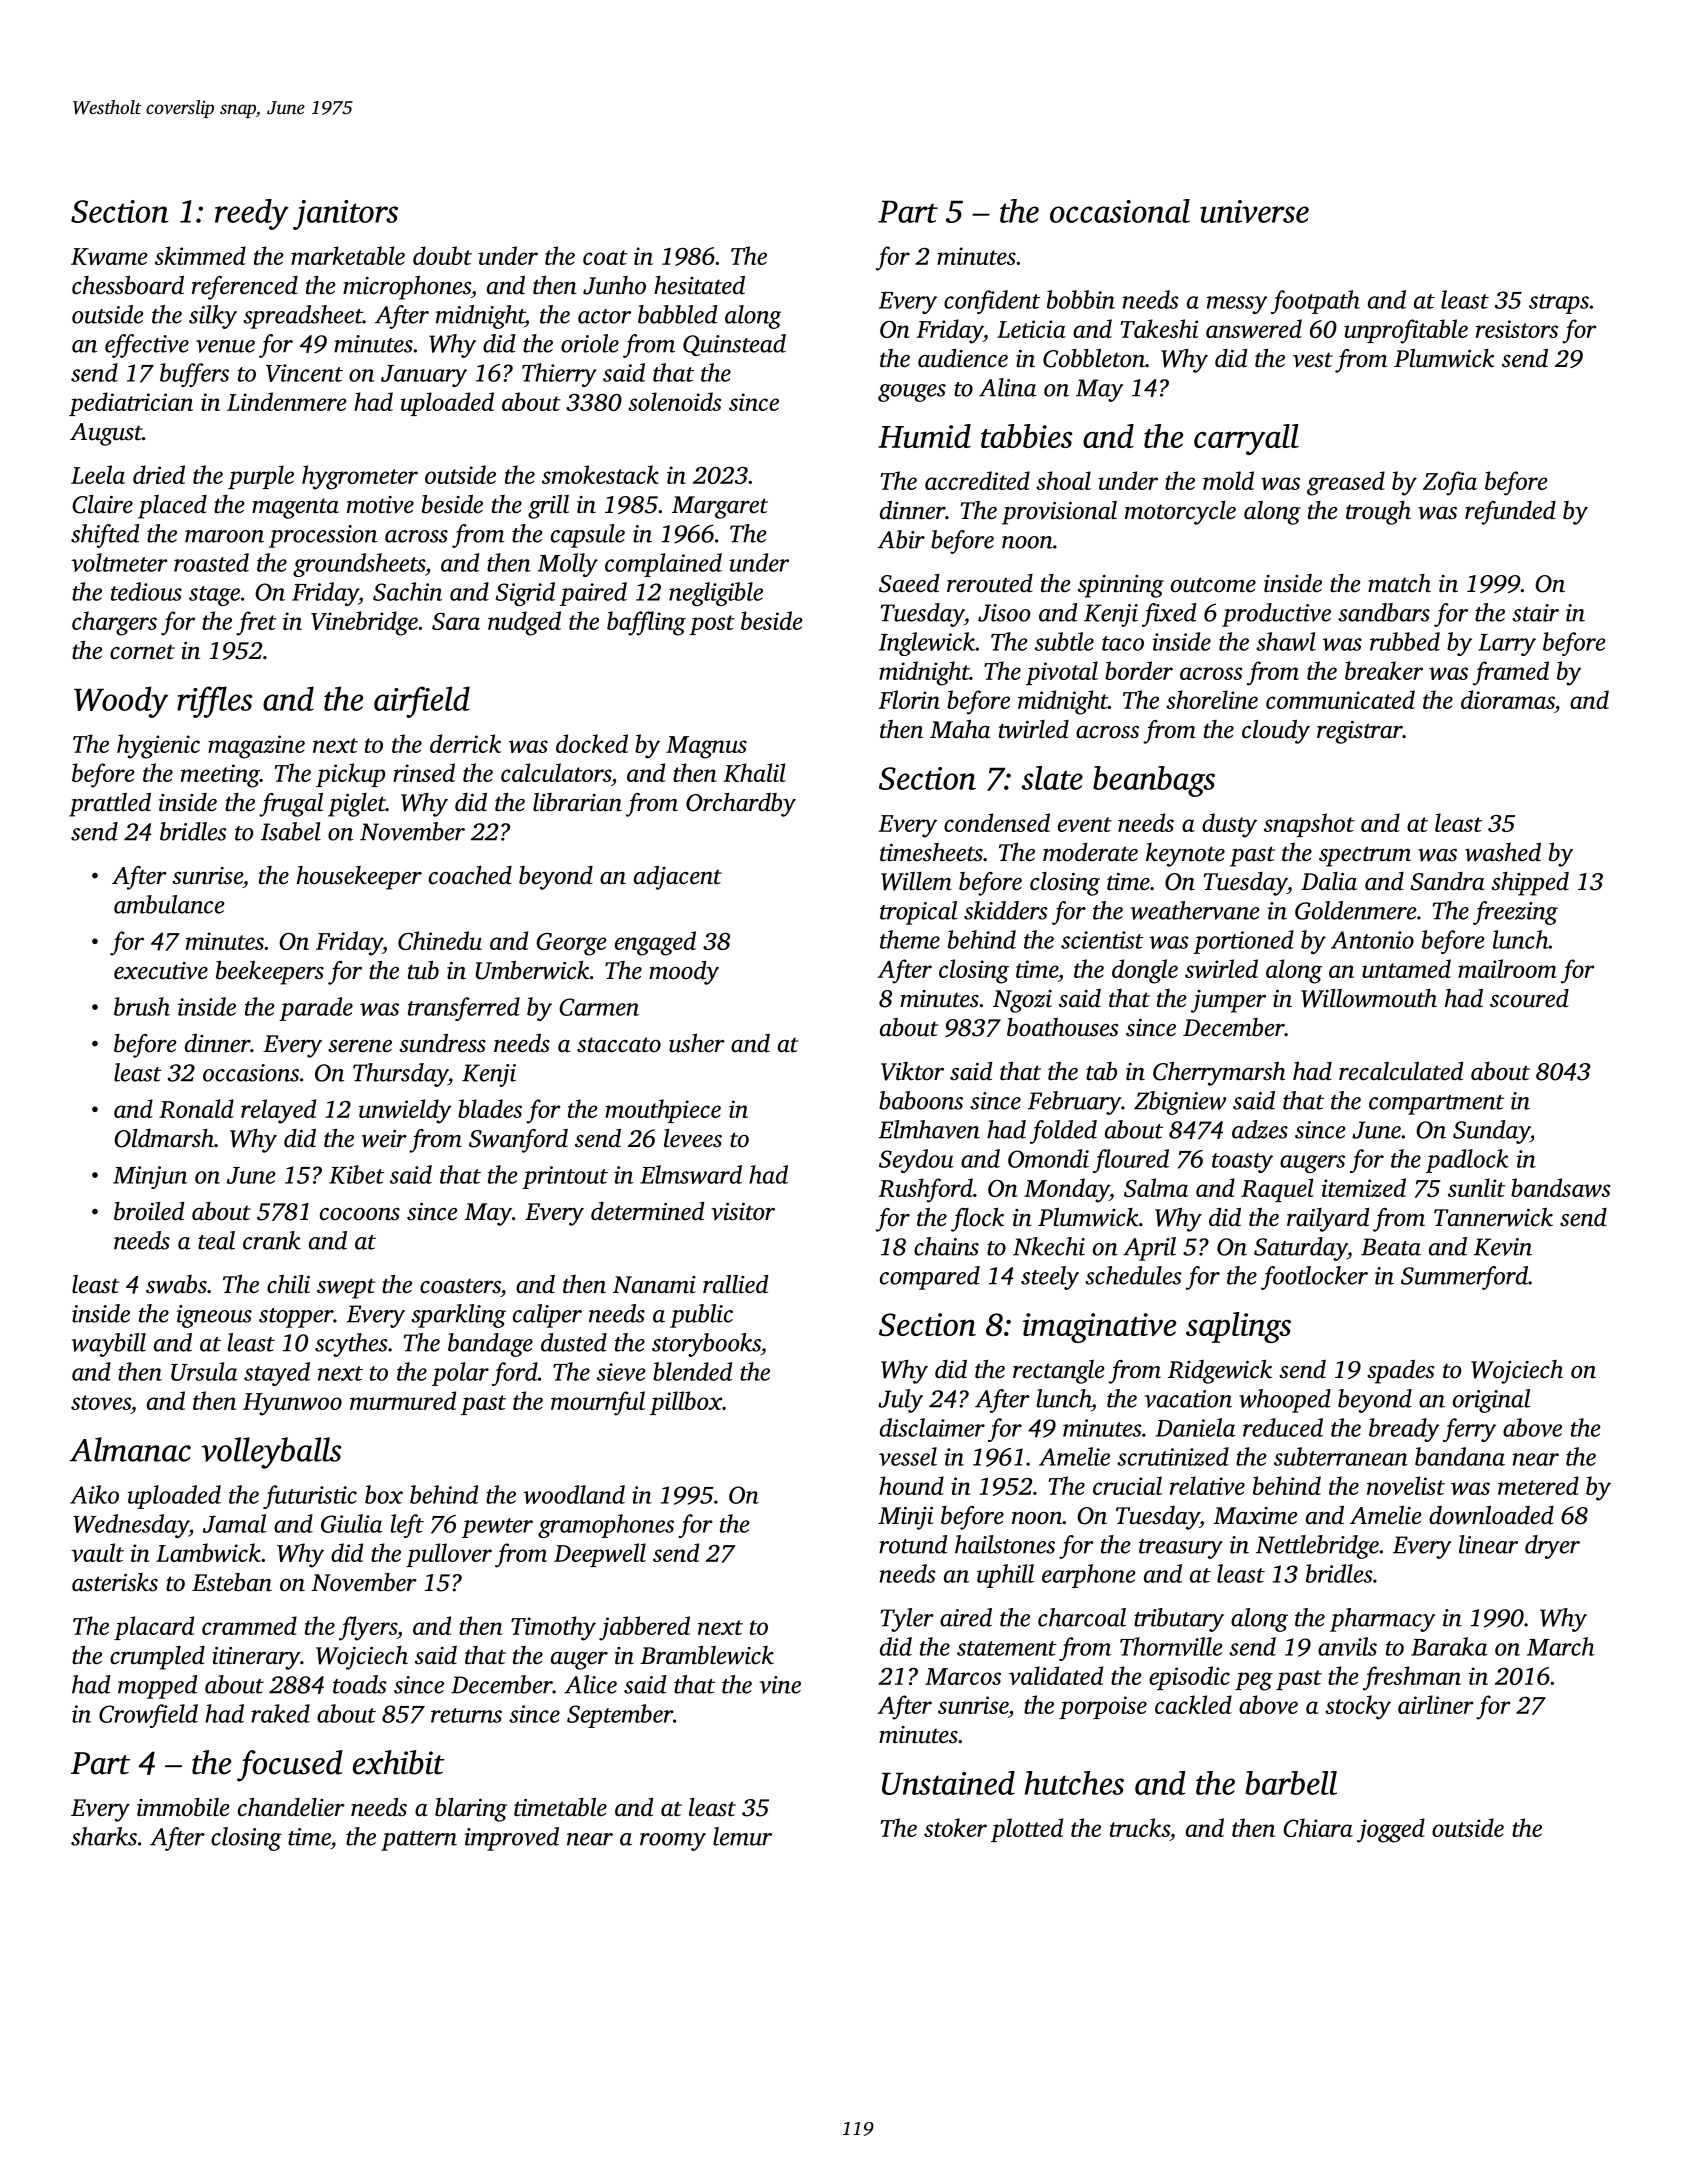 Image resolution: width=1683 pixels, height=2178 pixels. What do you see at coordinates (356, 1174) in the screenshot?
I see `Kibet` at bounding box center [356, 1174].
